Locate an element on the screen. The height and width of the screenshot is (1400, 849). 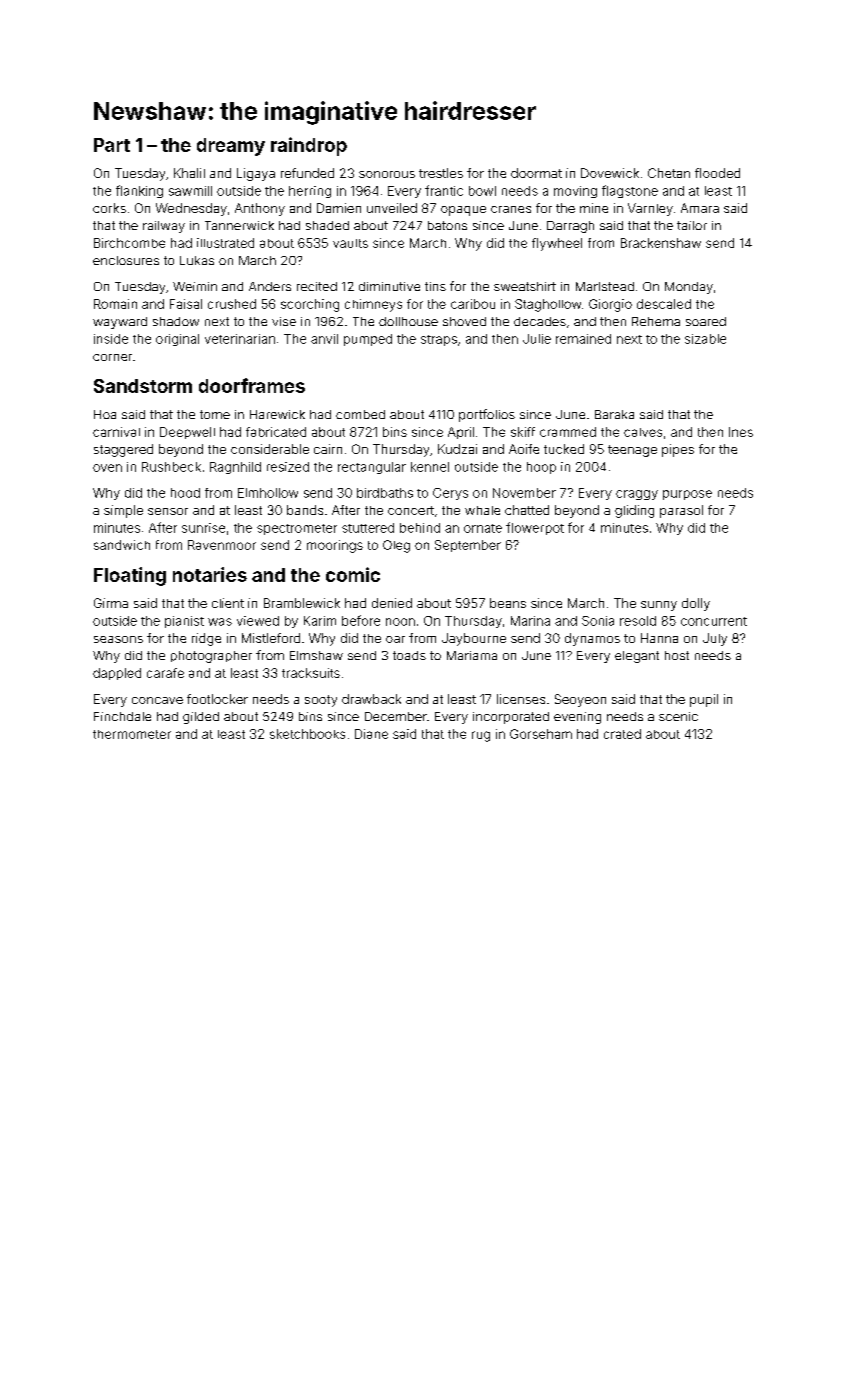
raindrop is located at coordinates (309, 146).
